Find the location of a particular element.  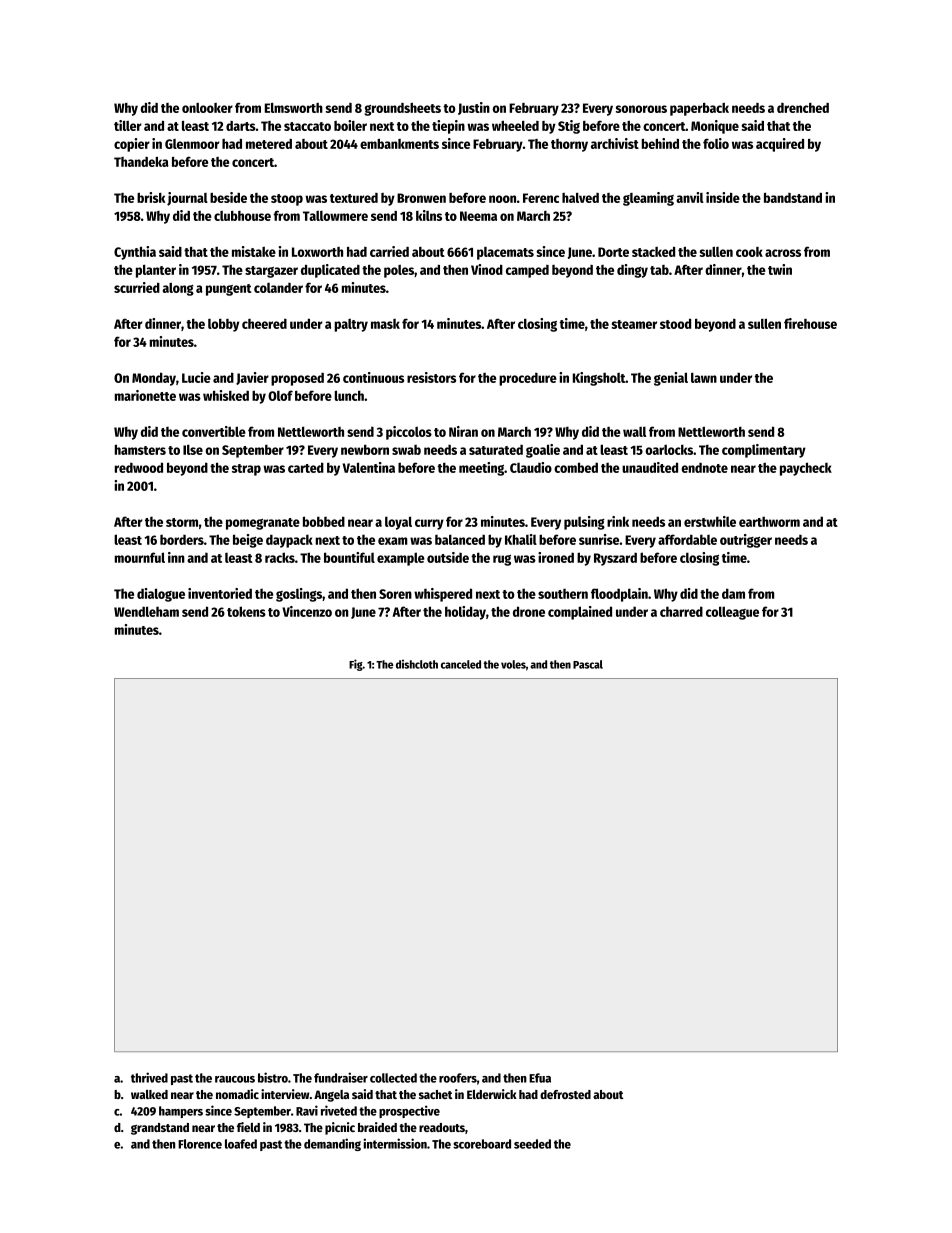

groundsheets is located at coordinates (402, 109).
